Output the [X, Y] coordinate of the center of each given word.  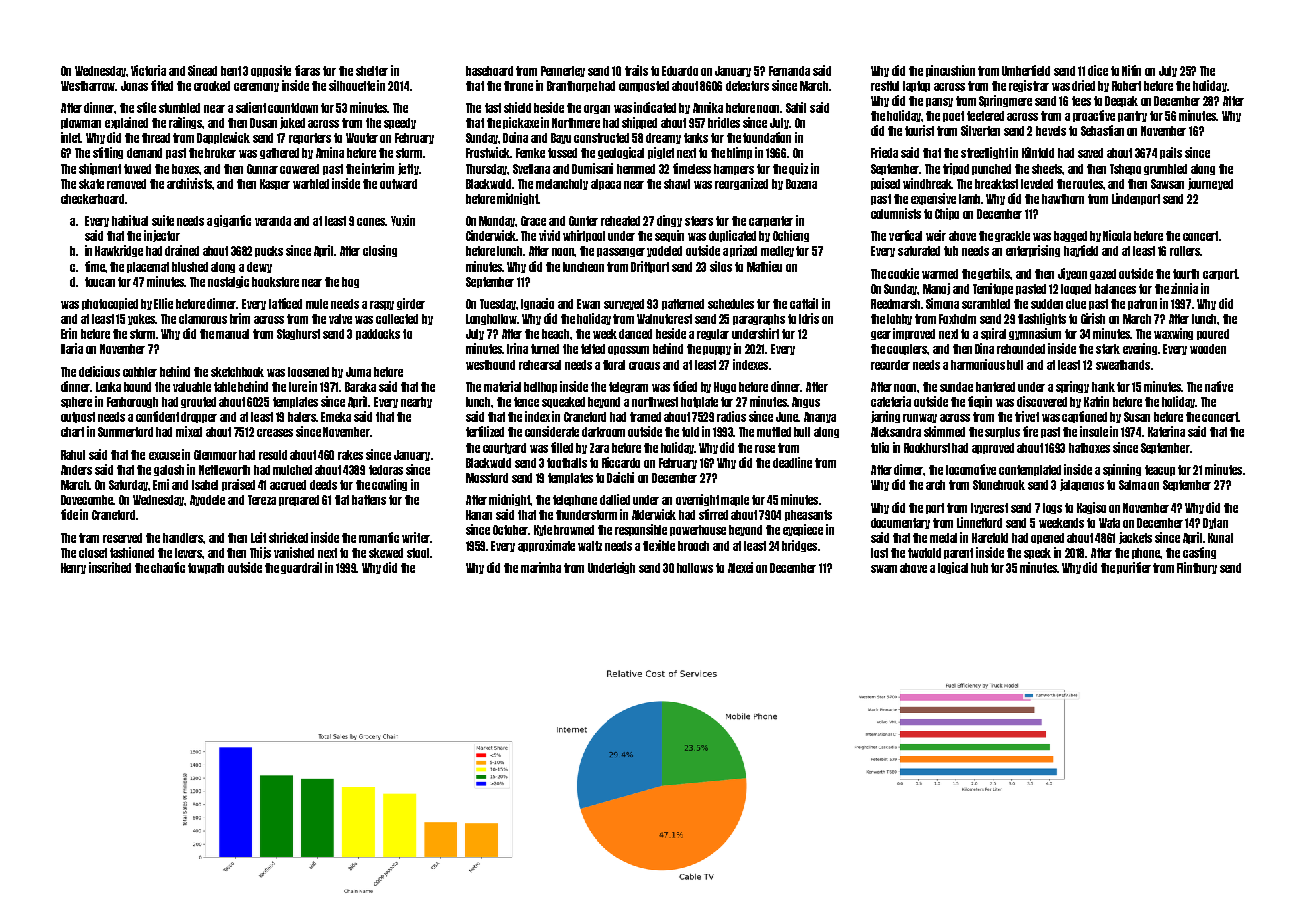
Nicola [1117, 235]
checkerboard [92, 199]
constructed [601, 138]
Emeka [336, 417]
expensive [933, 199]
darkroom [603, 432]
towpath [206, 568]
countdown [293, 108]
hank [1103, 387]
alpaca [606, 184]
